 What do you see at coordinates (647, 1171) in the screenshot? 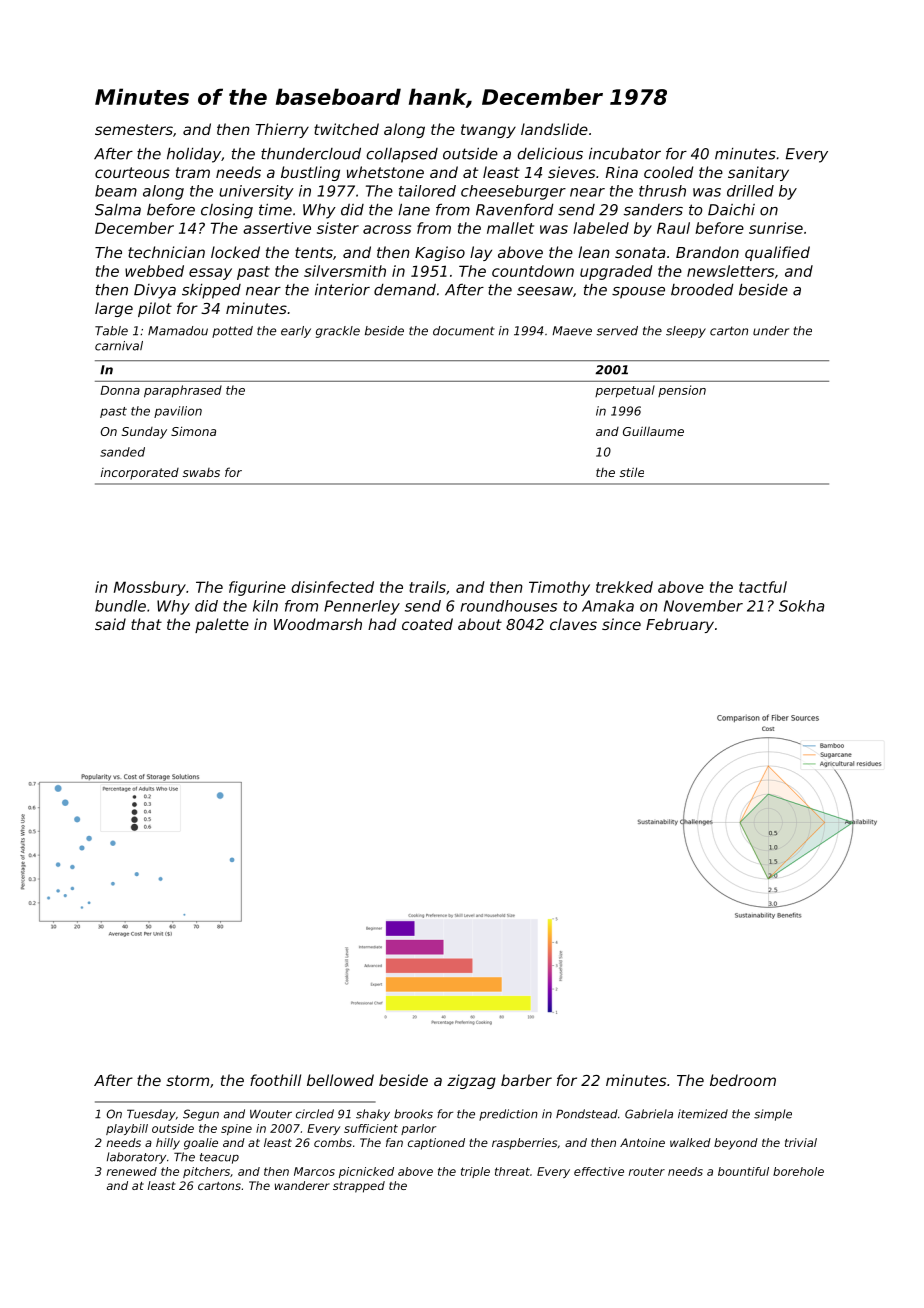
I see `router` at bounding box center [647, 1171].
